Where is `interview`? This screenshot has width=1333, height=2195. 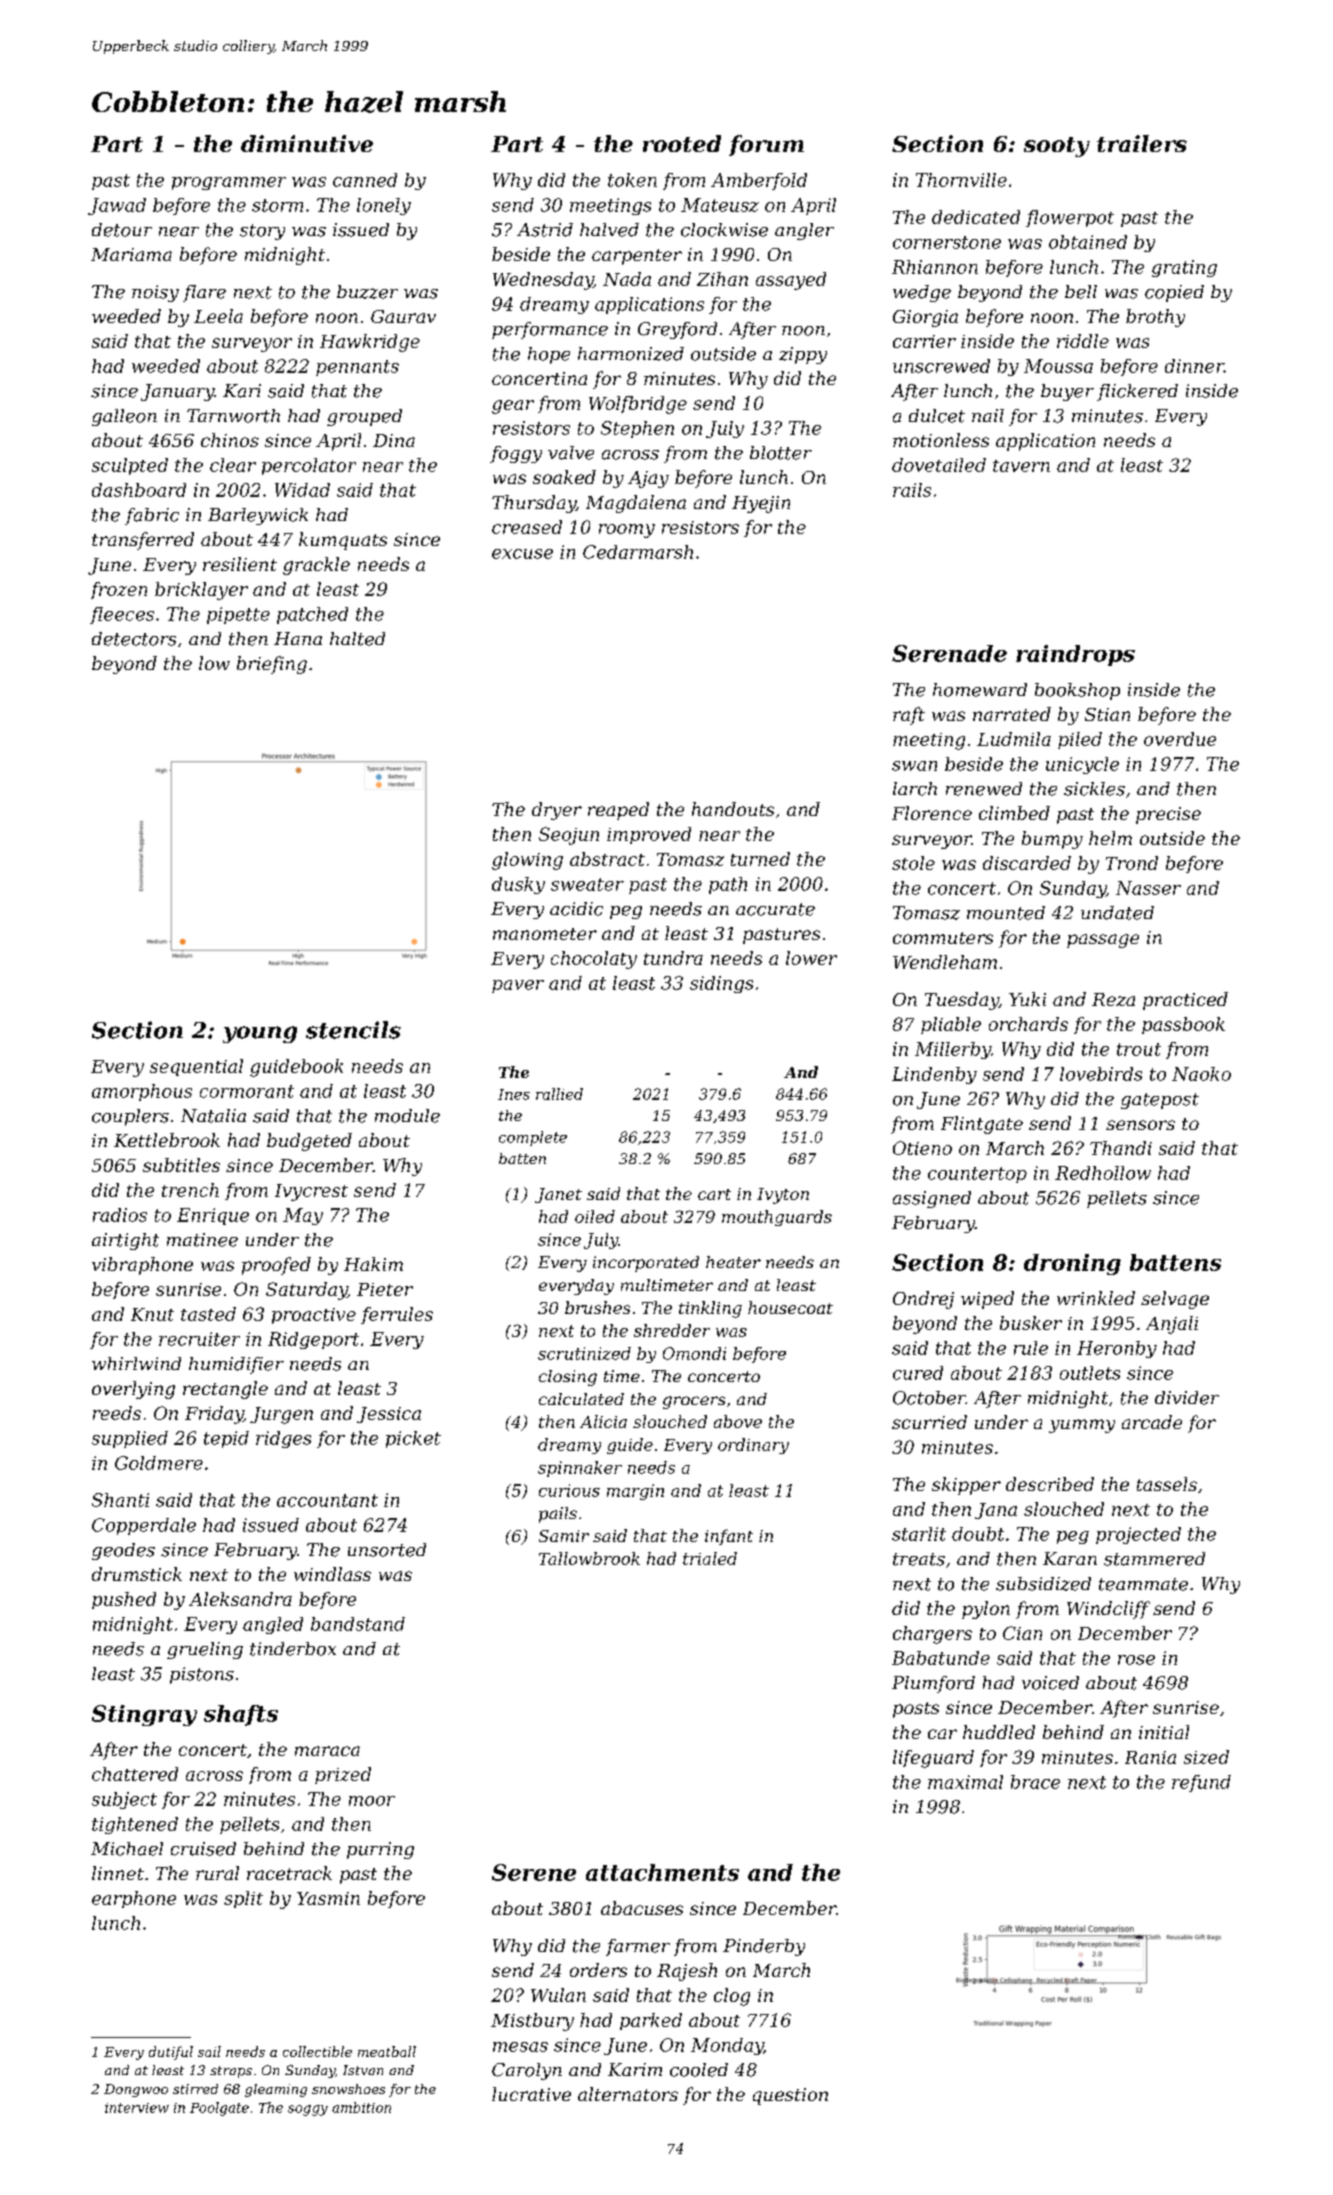 interview is located at coordinates (137, 2108).
